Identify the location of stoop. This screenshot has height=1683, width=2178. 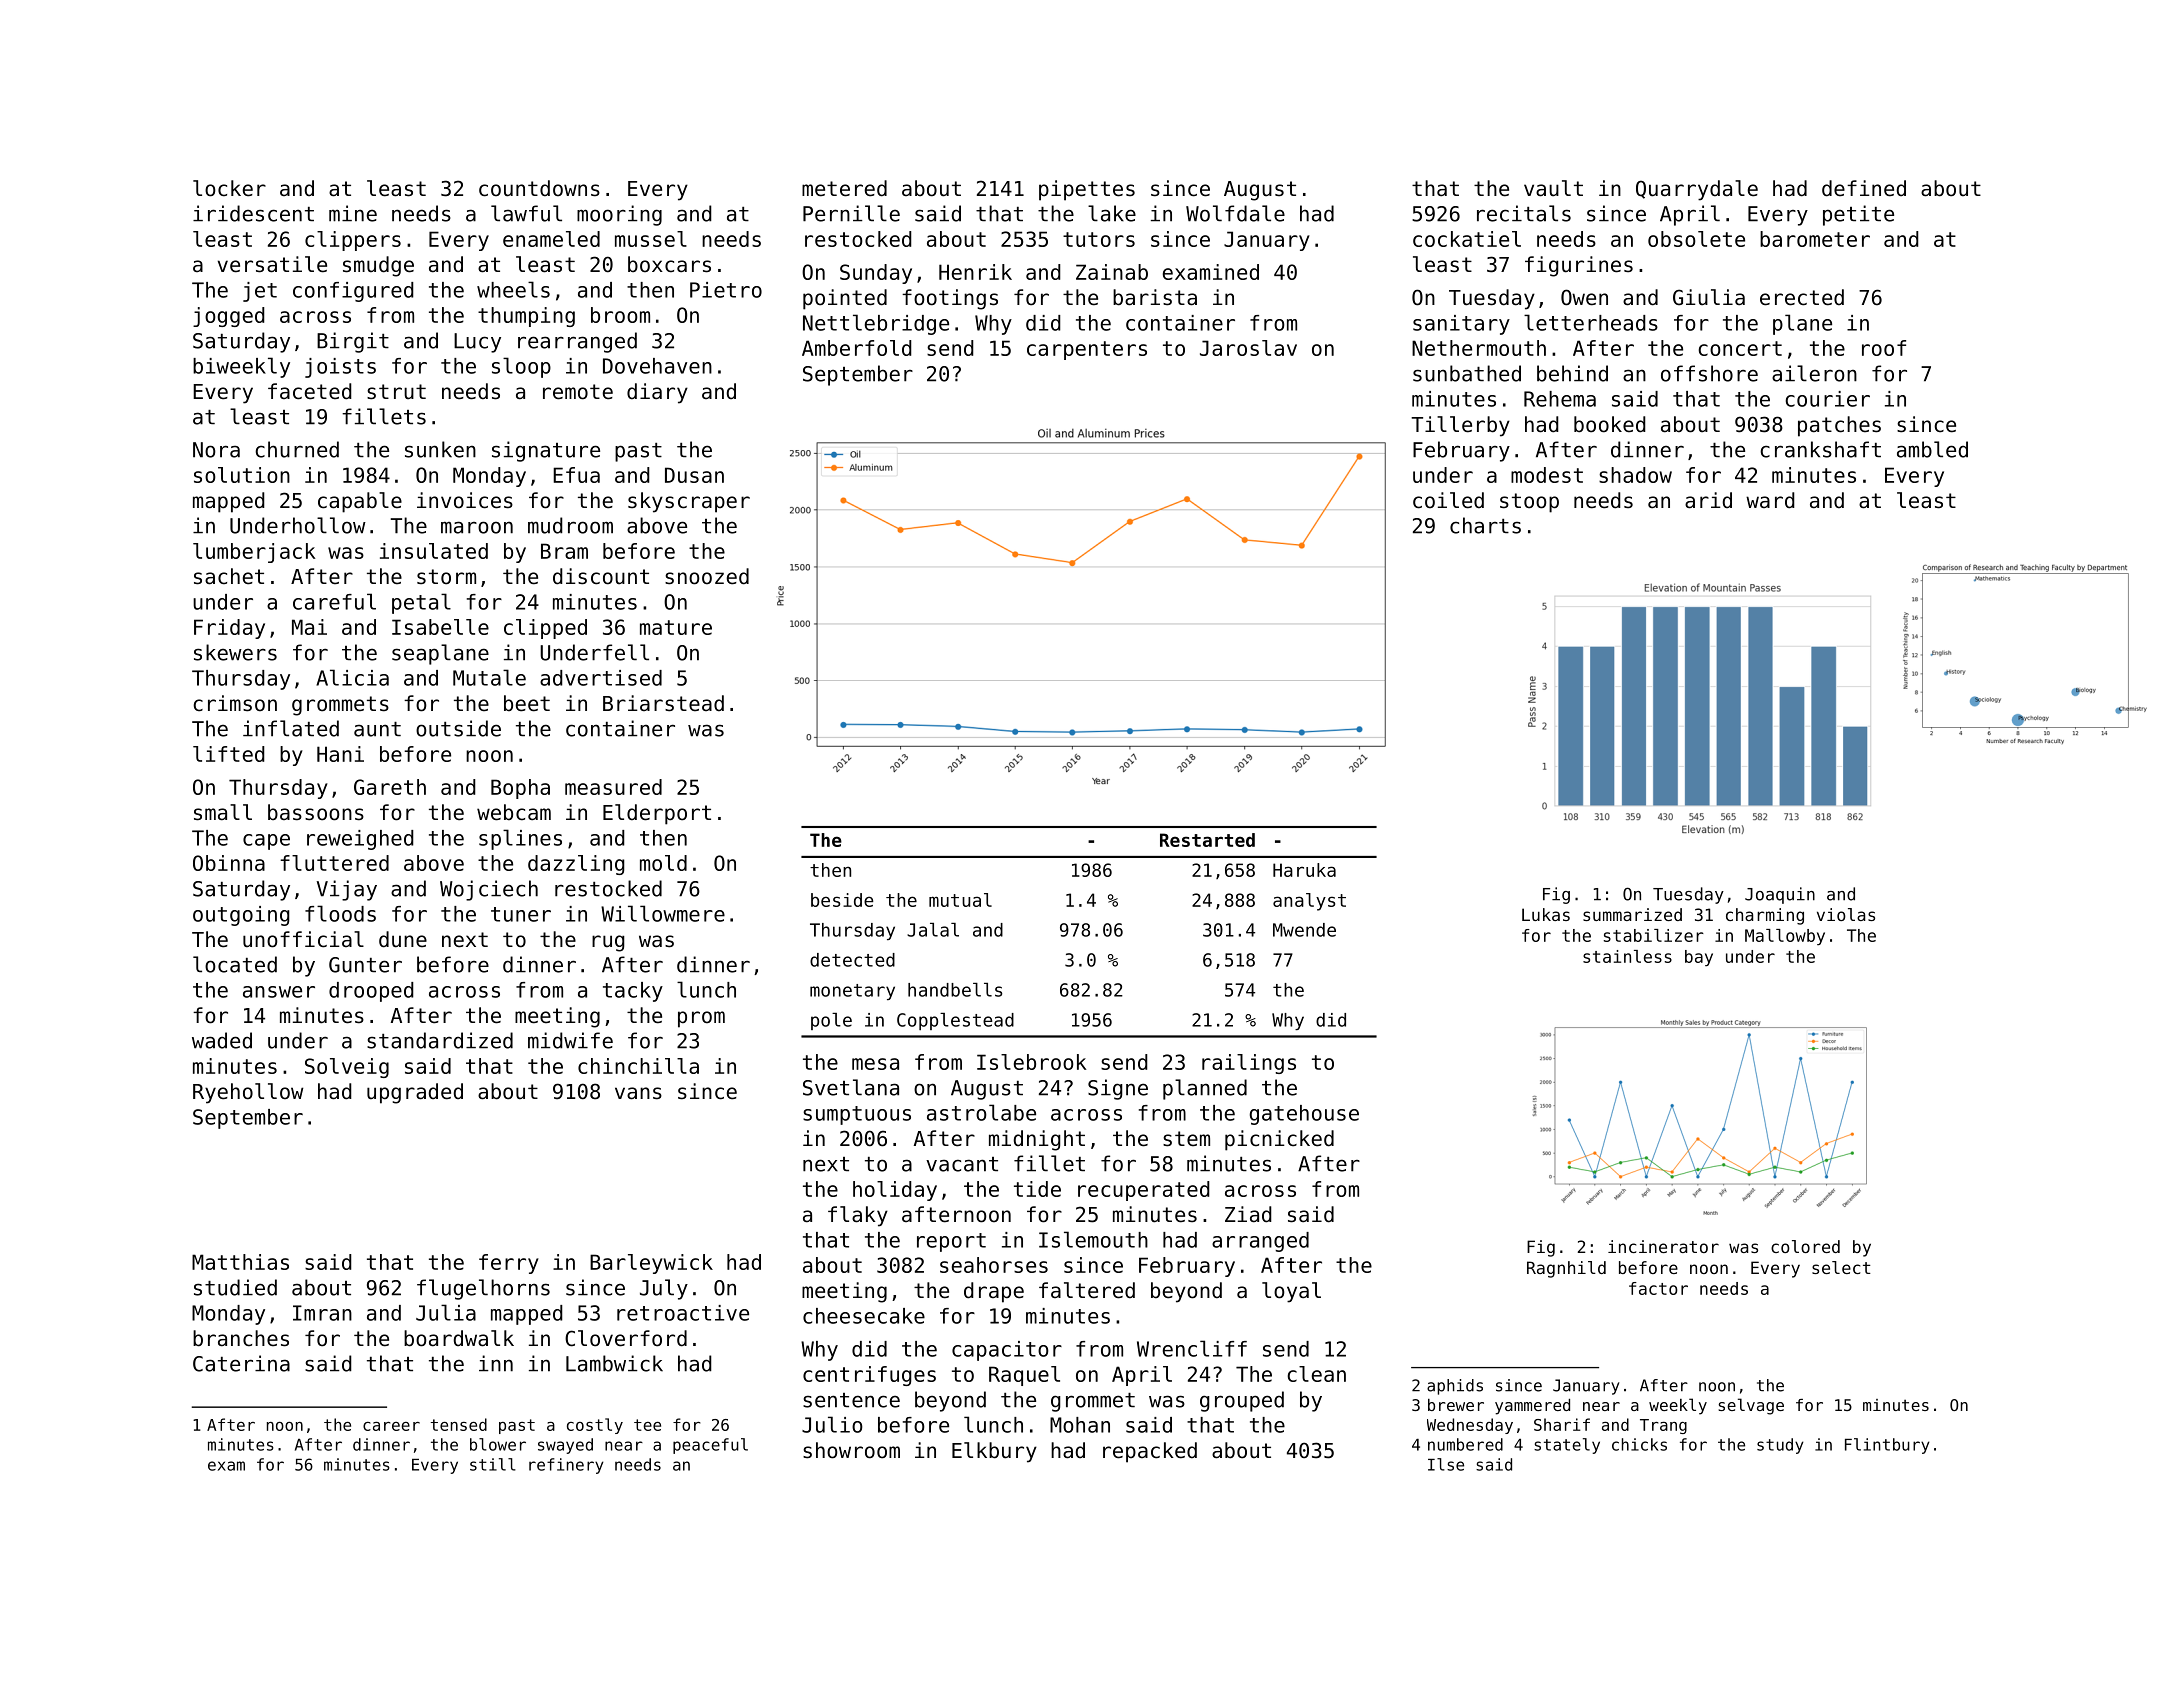
(1529, 503).
